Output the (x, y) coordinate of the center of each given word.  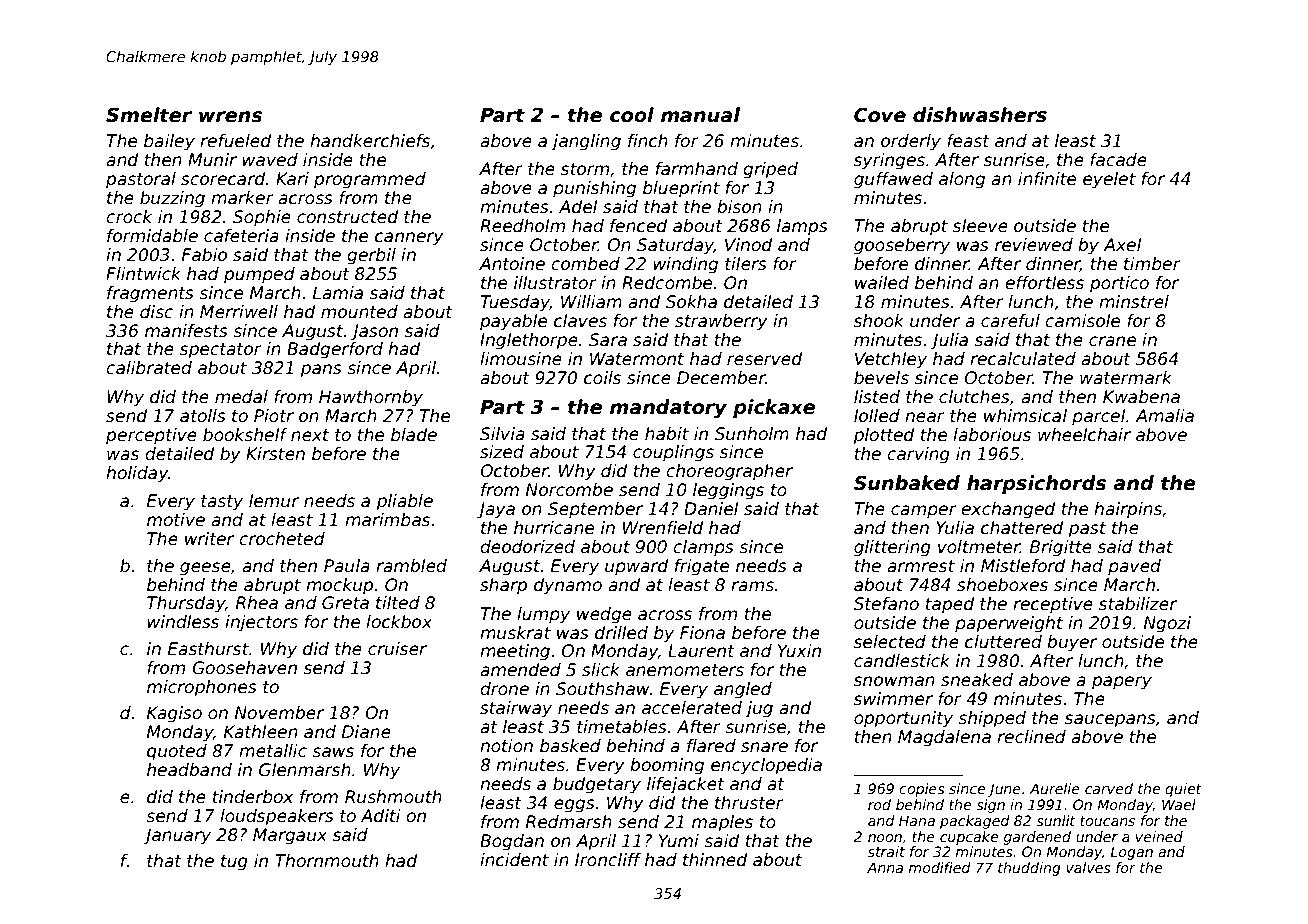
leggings (728, 491)
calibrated (149, 368)
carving (918, 455)
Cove (880, 115)
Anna (885, 867)
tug (234, 863)
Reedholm (522, 226)
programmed (370, 180)
